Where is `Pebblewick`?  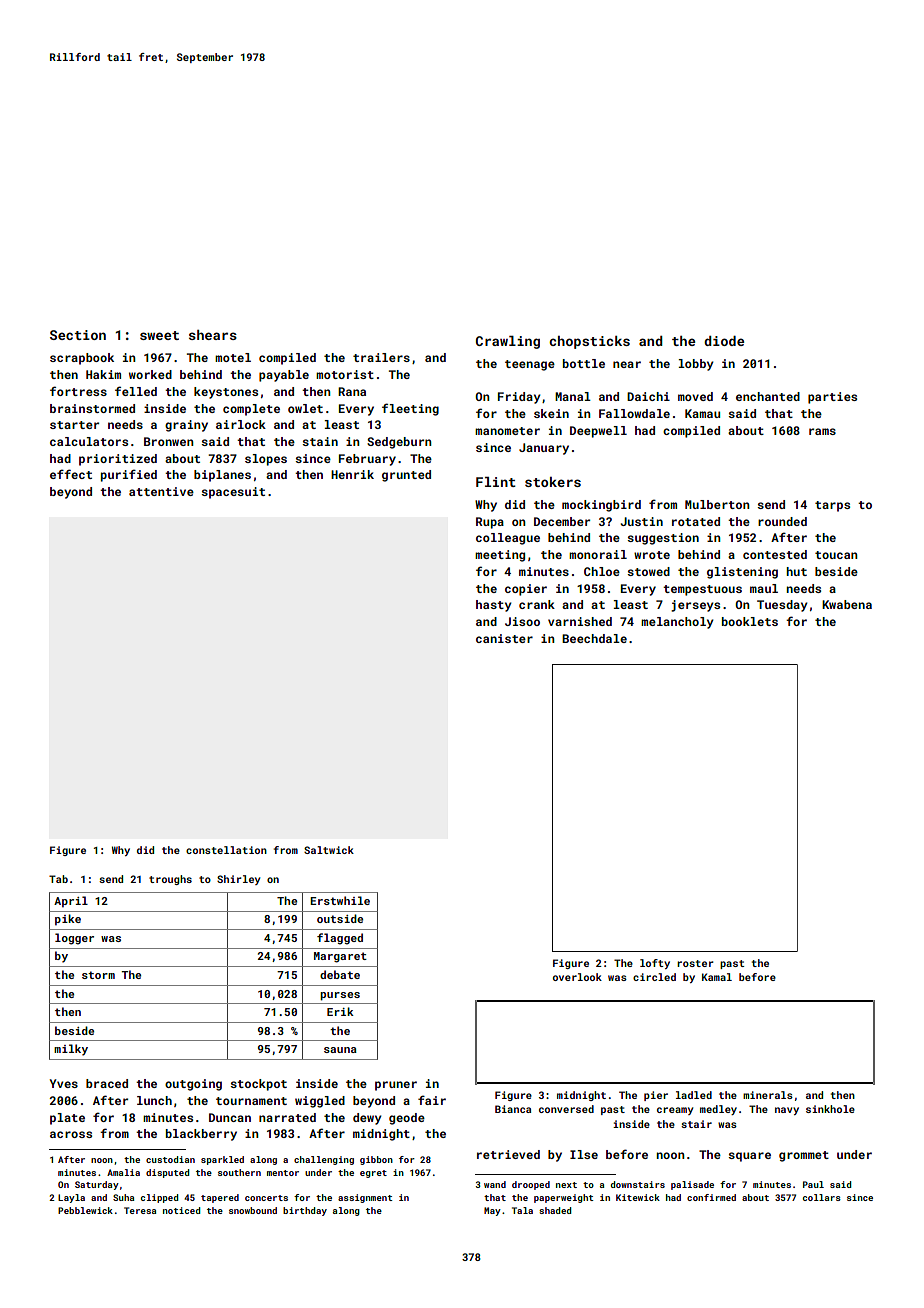 Pebblewick is located at coordinates (85, 1210).
